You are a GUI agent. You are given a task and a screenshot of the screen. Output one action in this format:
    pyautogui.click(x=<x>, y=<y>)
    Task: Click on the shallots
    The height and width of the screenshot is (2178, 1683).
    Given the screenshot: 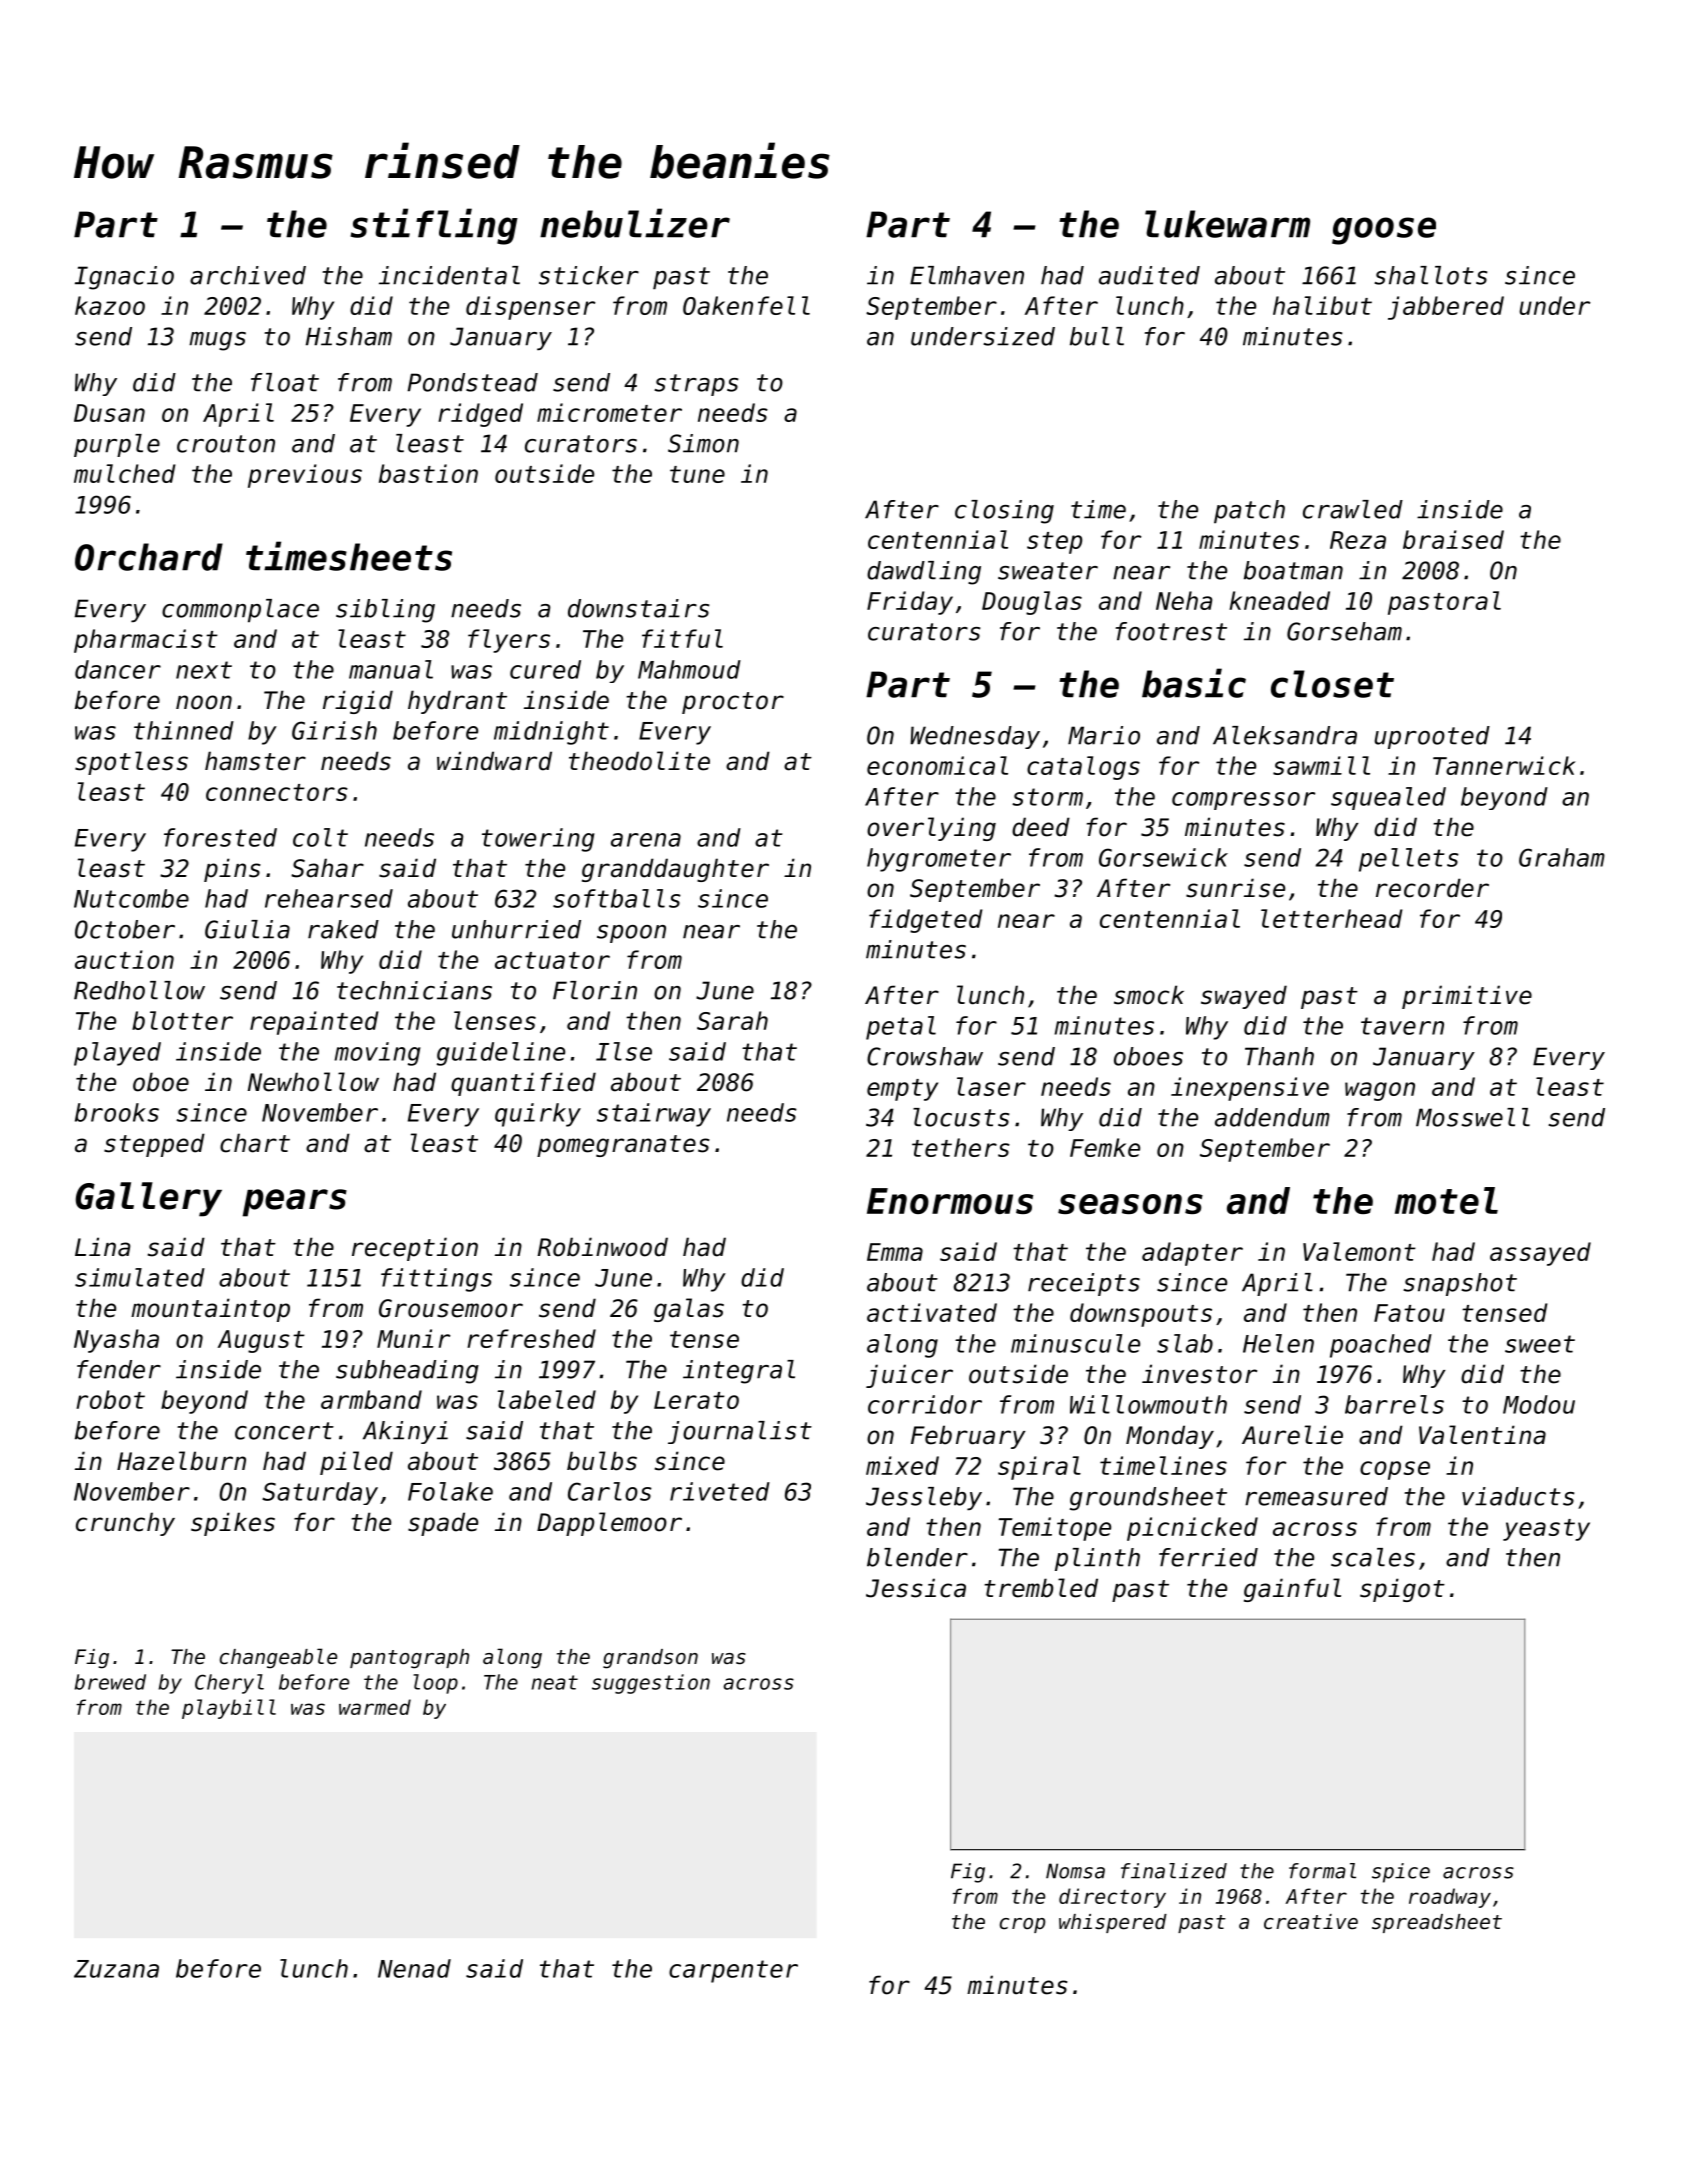 What is the action you would take?
    pyautogui.click(x=1430, y=275)
